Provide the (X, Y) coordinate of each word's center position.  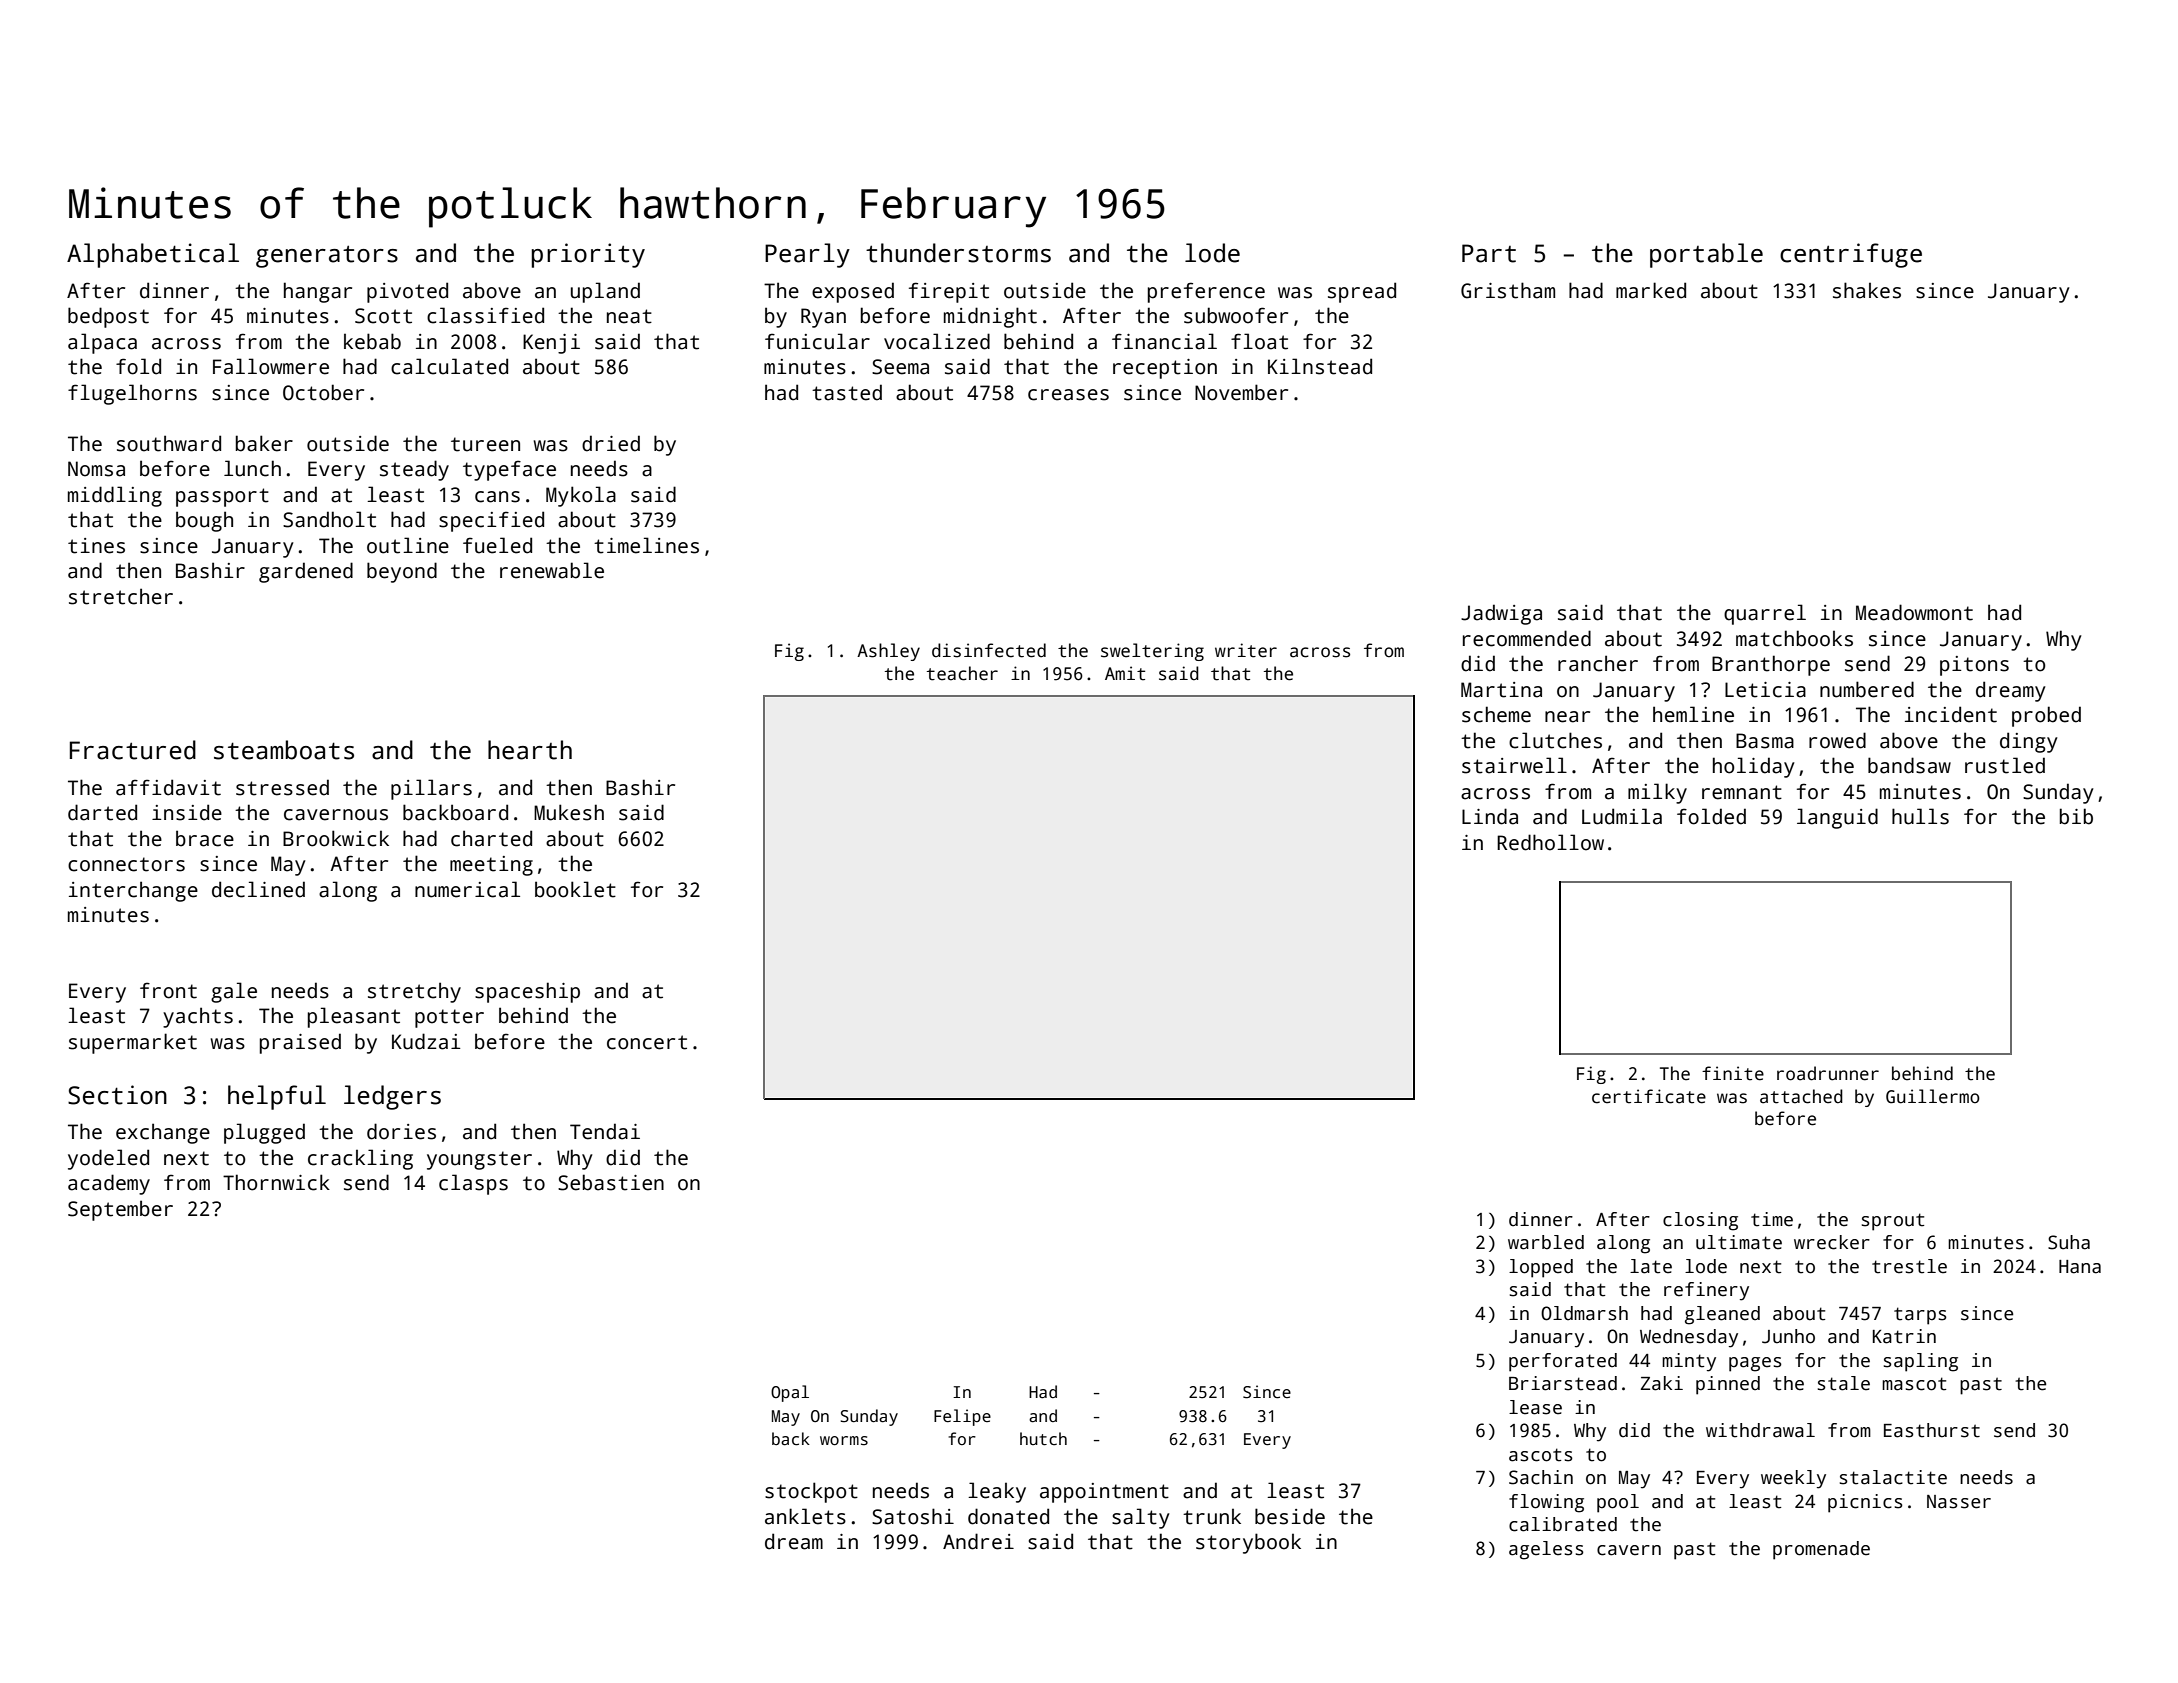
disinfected (989, 650)
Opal (790, 1393)
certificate (1649, 1096)
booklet (575, 889)
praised (300, 1043)
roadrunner (1828, 1073)
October (323, 392)
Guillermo (1933, 1096)
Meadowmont (1914, 612)
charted (491, 838)
